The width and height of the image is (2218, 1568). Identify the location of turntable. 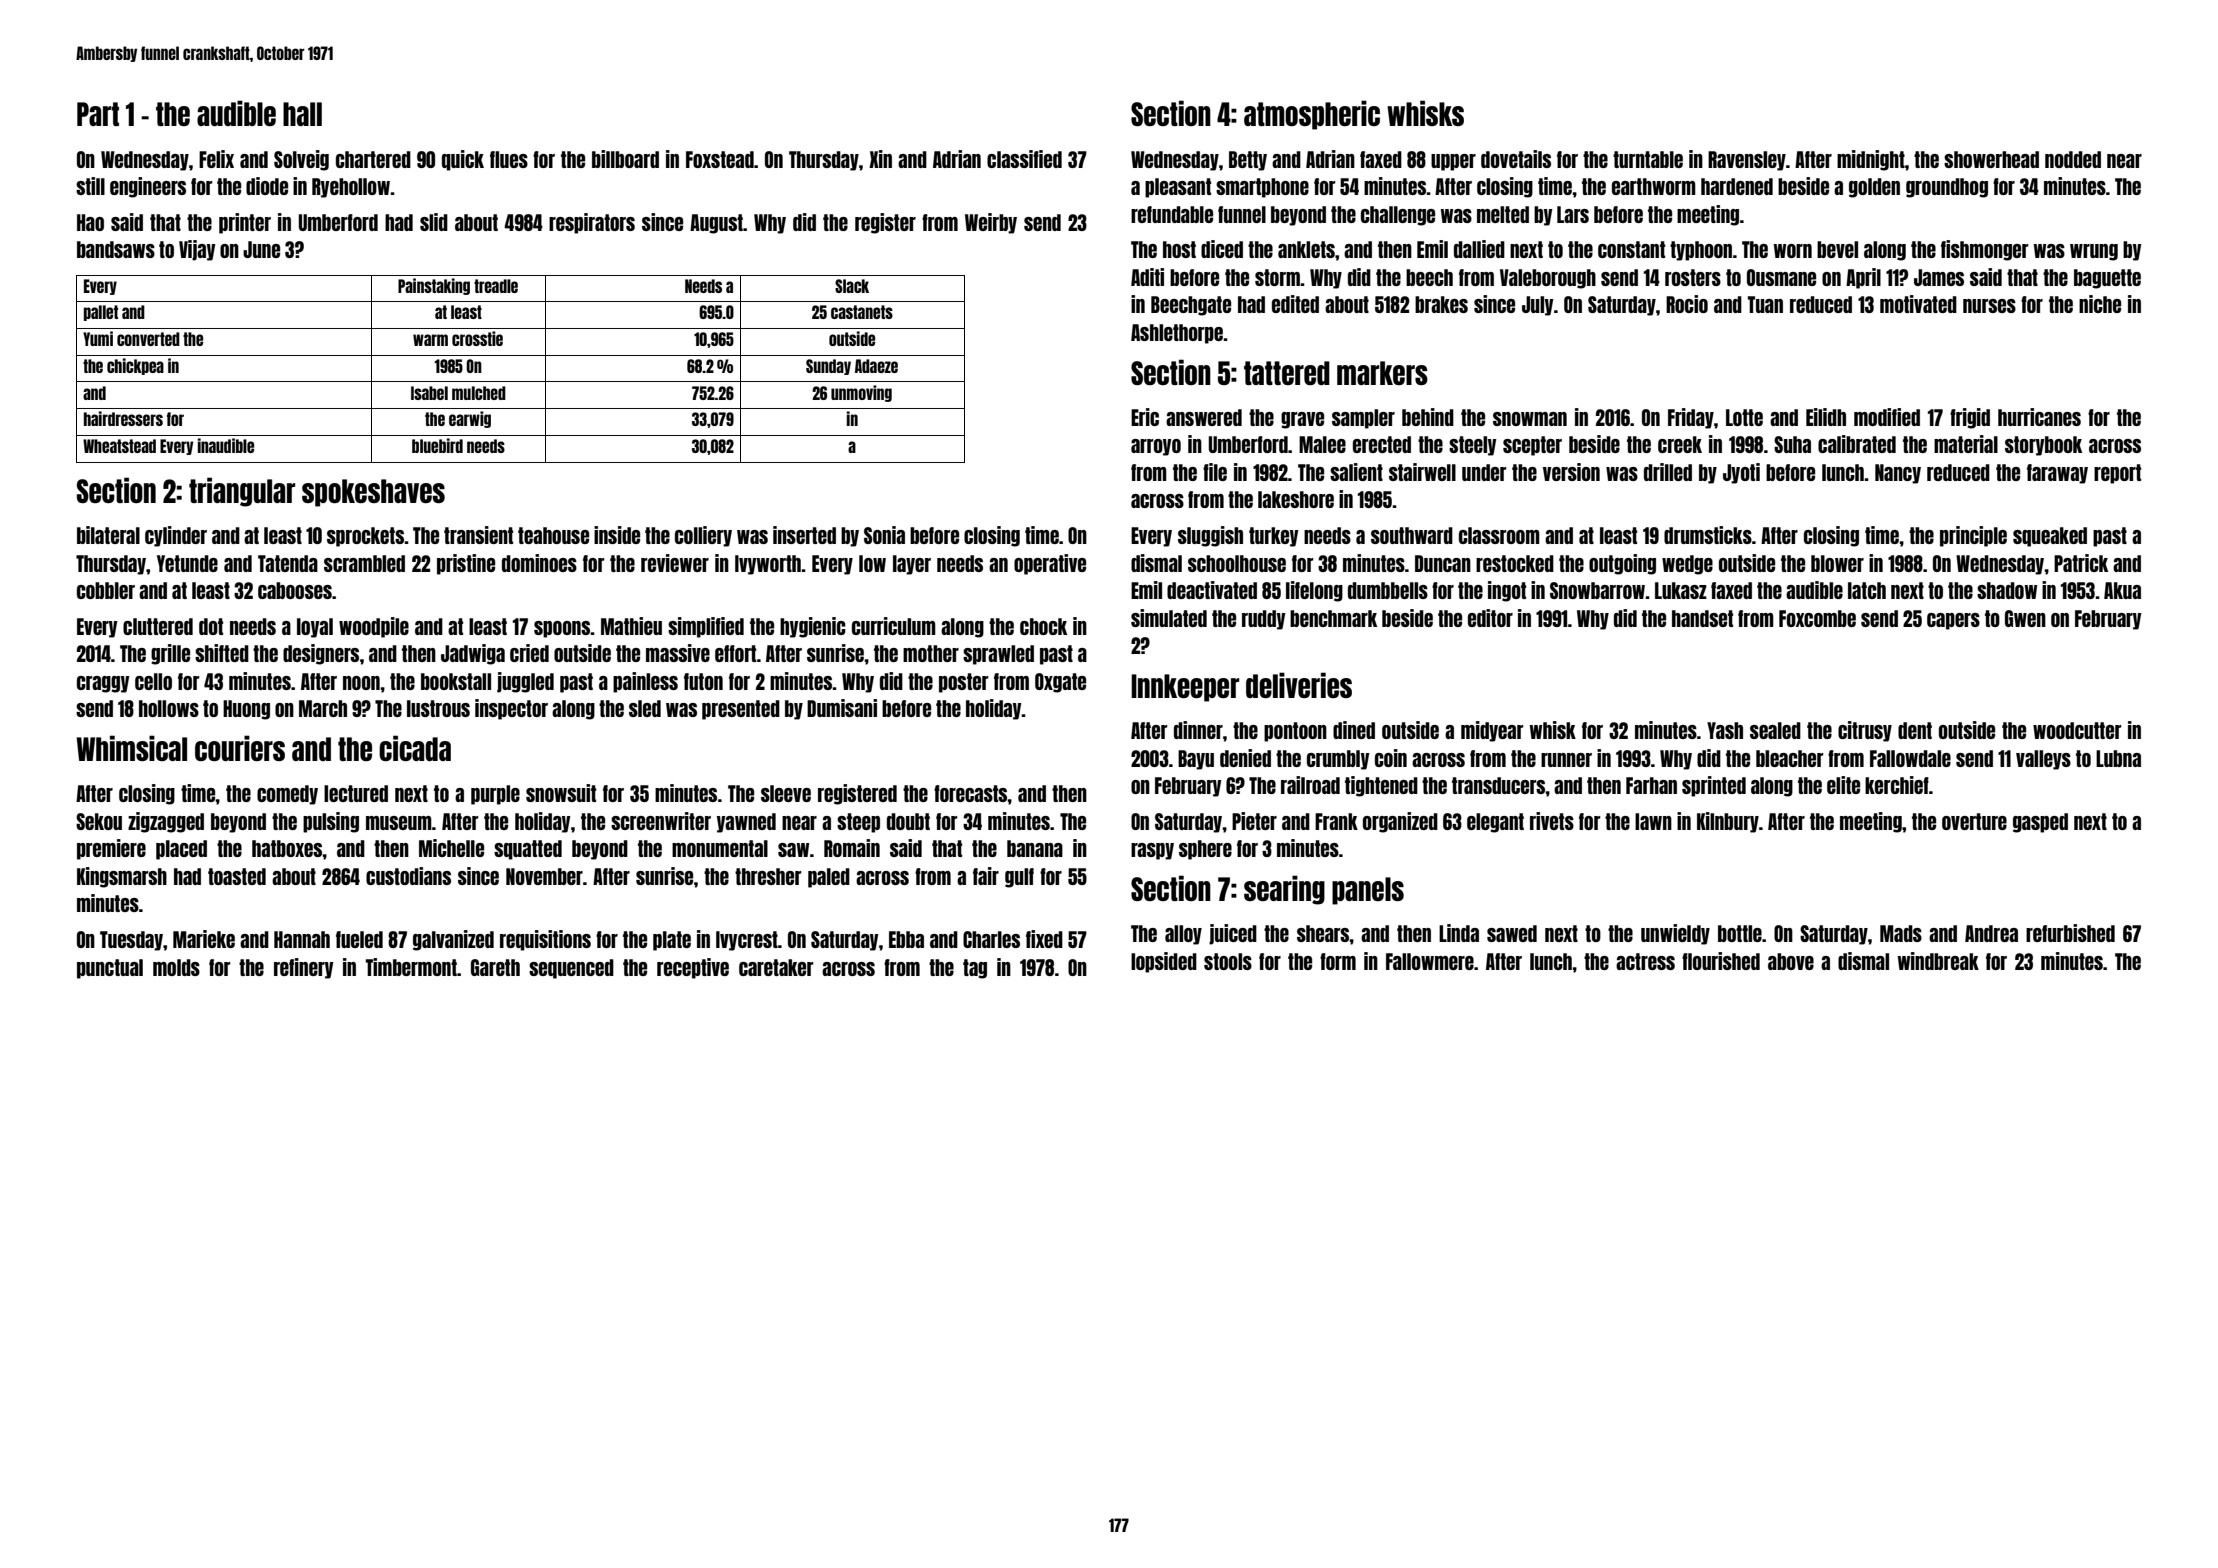
(1648, 159).
